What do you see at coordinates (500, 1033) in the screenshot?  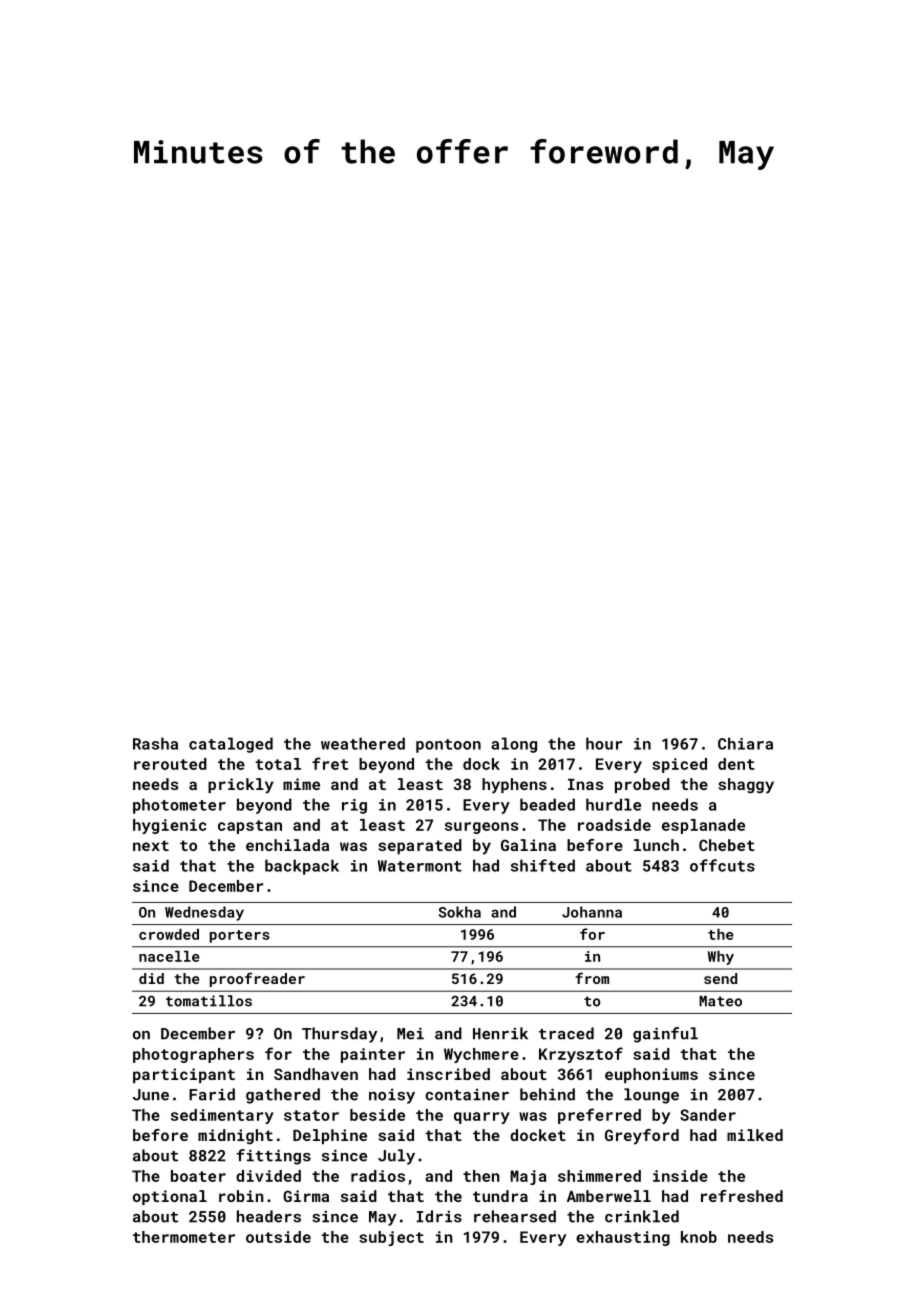 I see `Henrik` at bounding box center [500, 1033].
